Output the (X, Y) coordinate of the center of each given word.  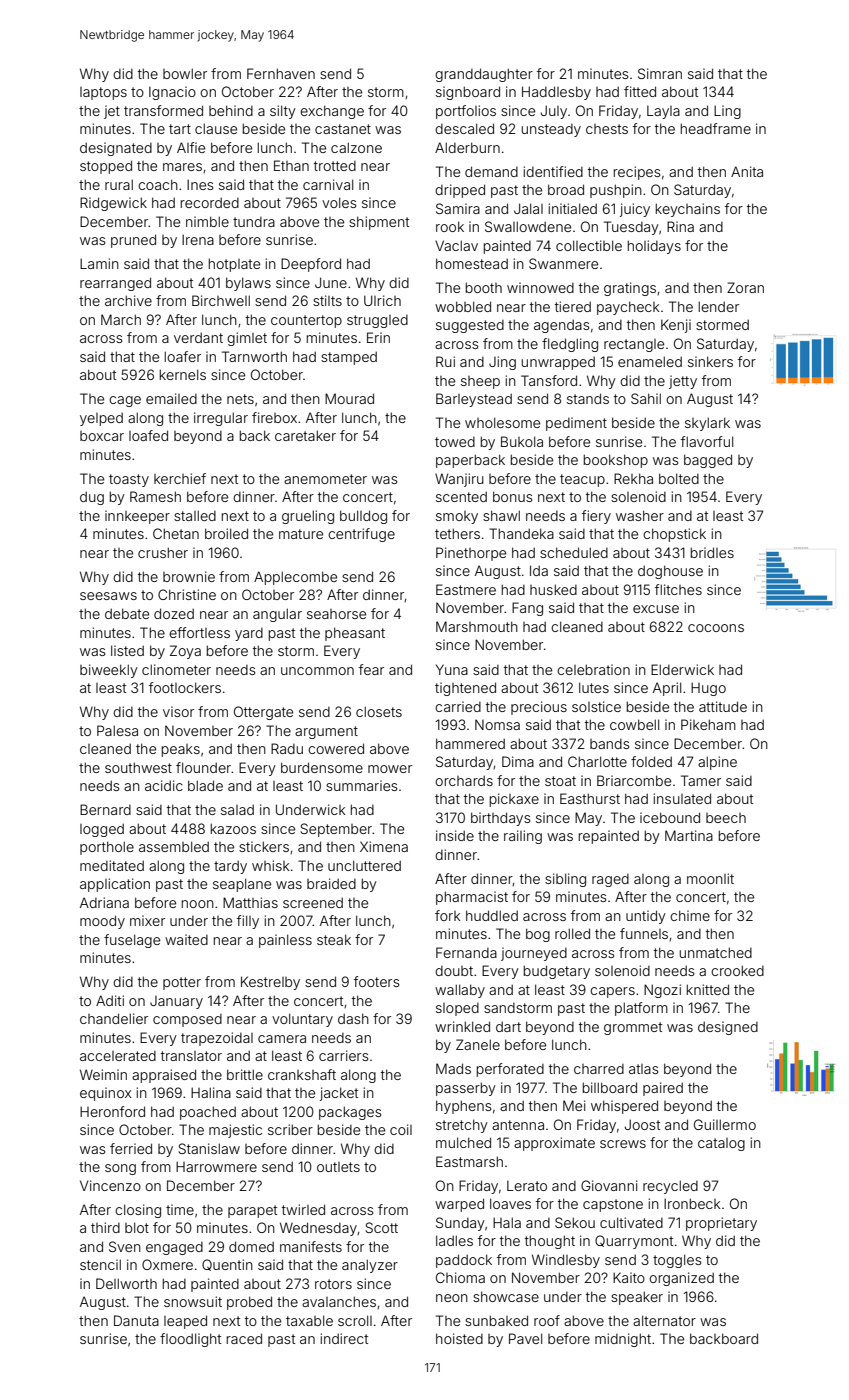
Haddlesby (556, 93)
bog (538, 935)
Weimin (103, 1074)
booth (484, 287)
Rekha (633, 478)
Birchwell (221, 300)
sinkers (710, 361)
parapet (252, 1211)
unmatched (716, 952)
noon (198, 904)
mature (301, 534)
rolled (572, 933)
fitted (640, 91)
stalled (195, 515)
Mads (453, 1068)
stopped (106, 167)
